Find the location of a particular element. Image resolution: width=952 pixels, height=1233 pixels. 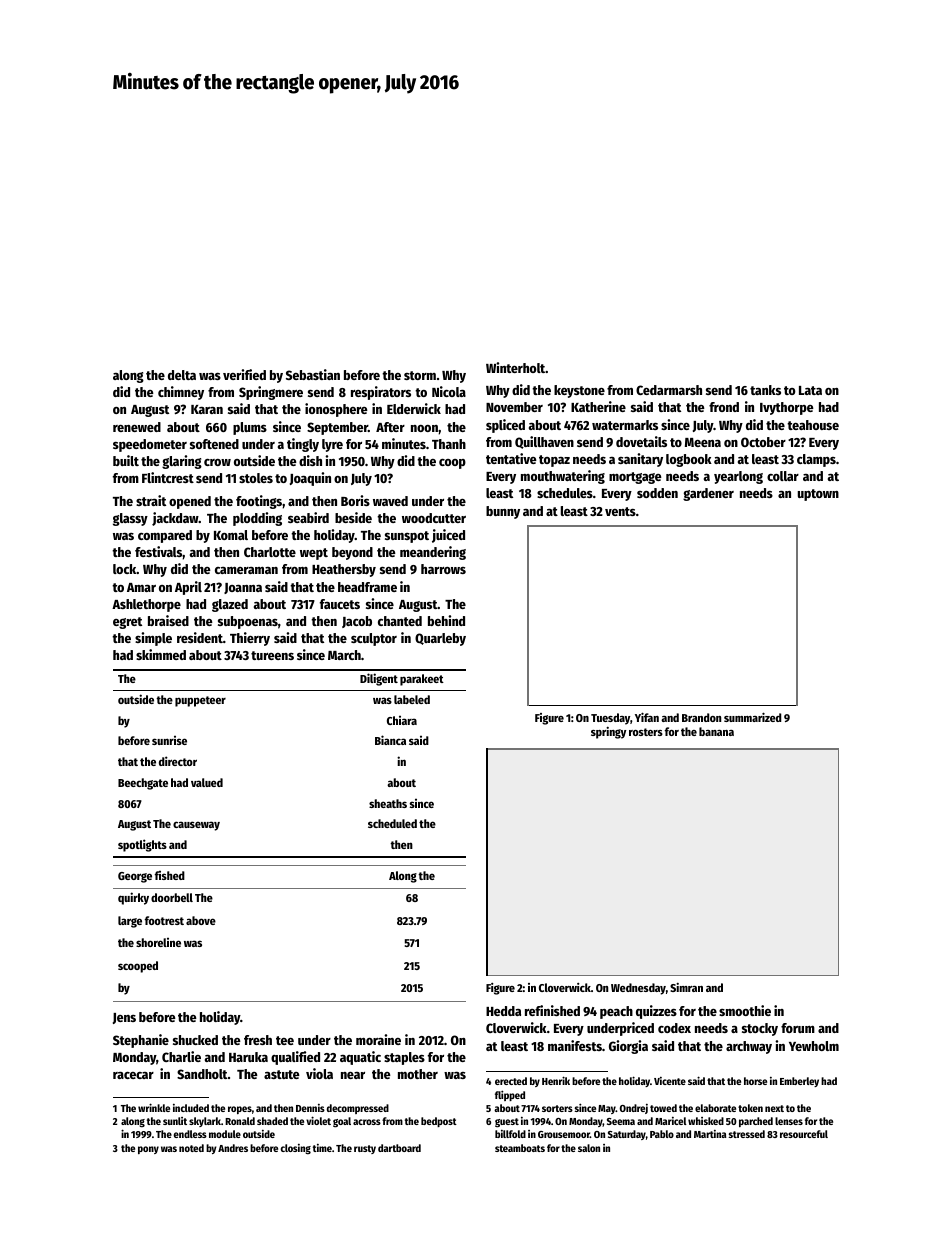

summarized is located at coordinates (752, 717).
